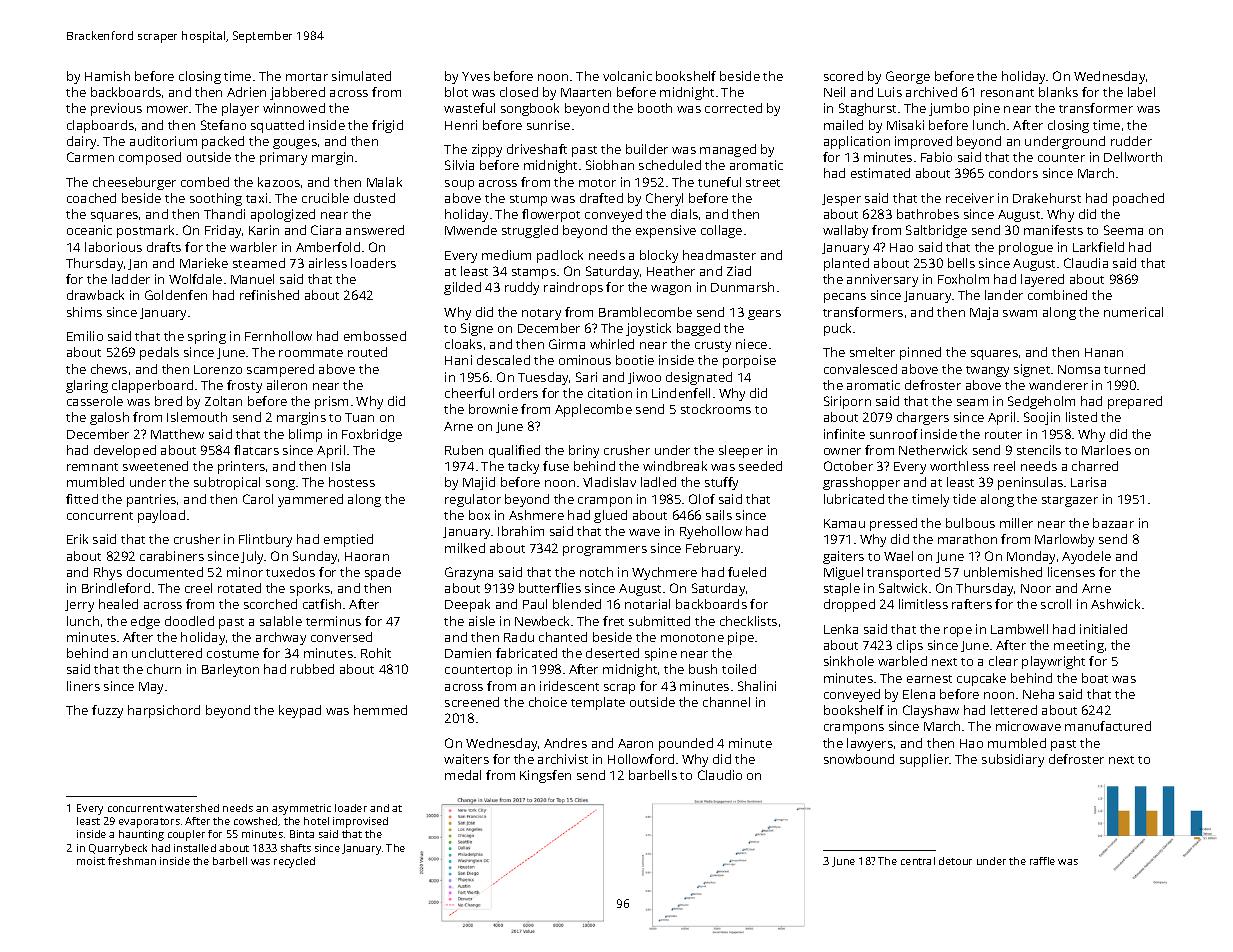 This screenshot has width=1233, height=952. Describe the element at coordinates (256, 450) in the screenshot. I see `flatcars` at that location.
